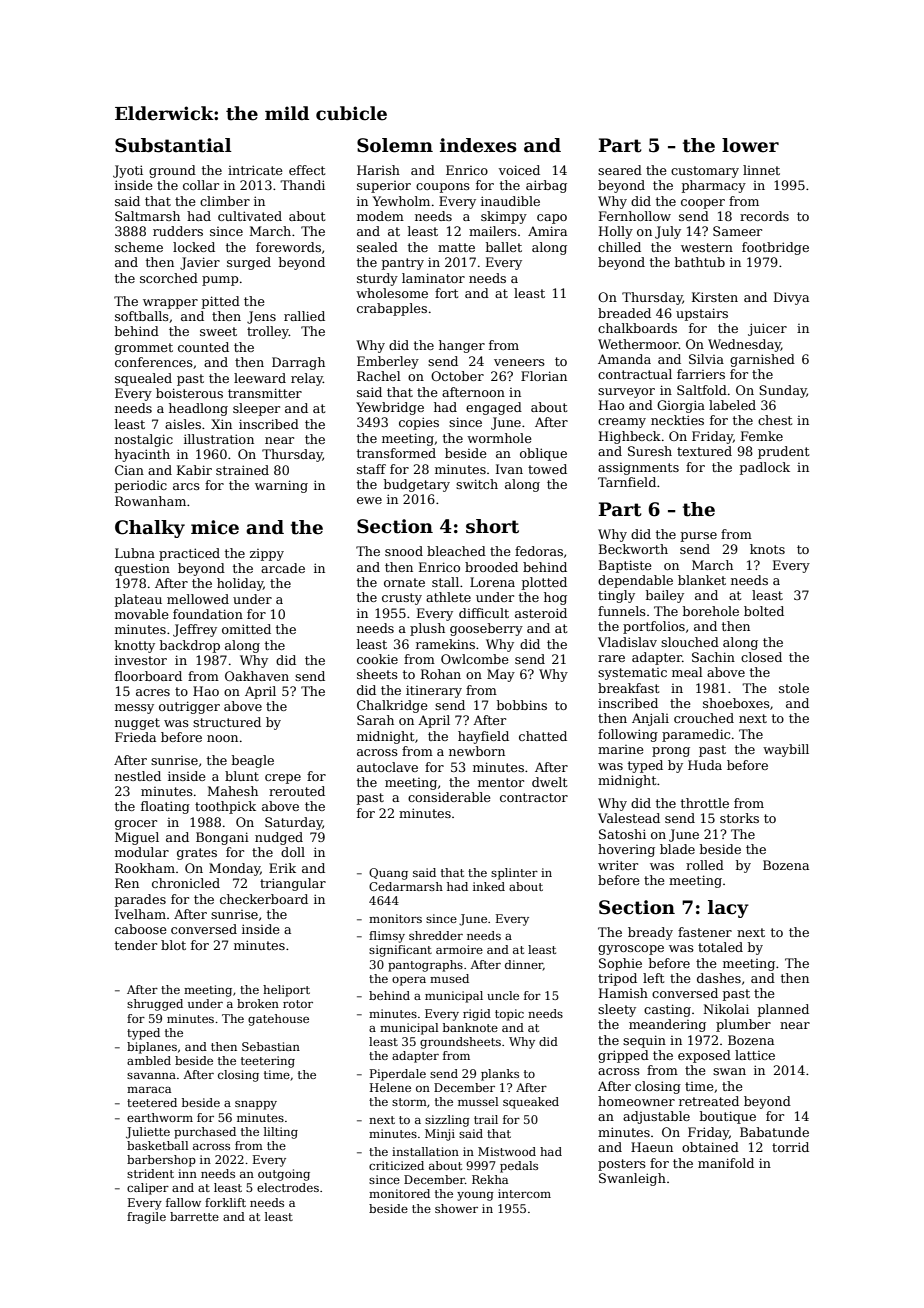 This document has width=924, height=1308. I want to click on Substantial, so click(173, 145).
